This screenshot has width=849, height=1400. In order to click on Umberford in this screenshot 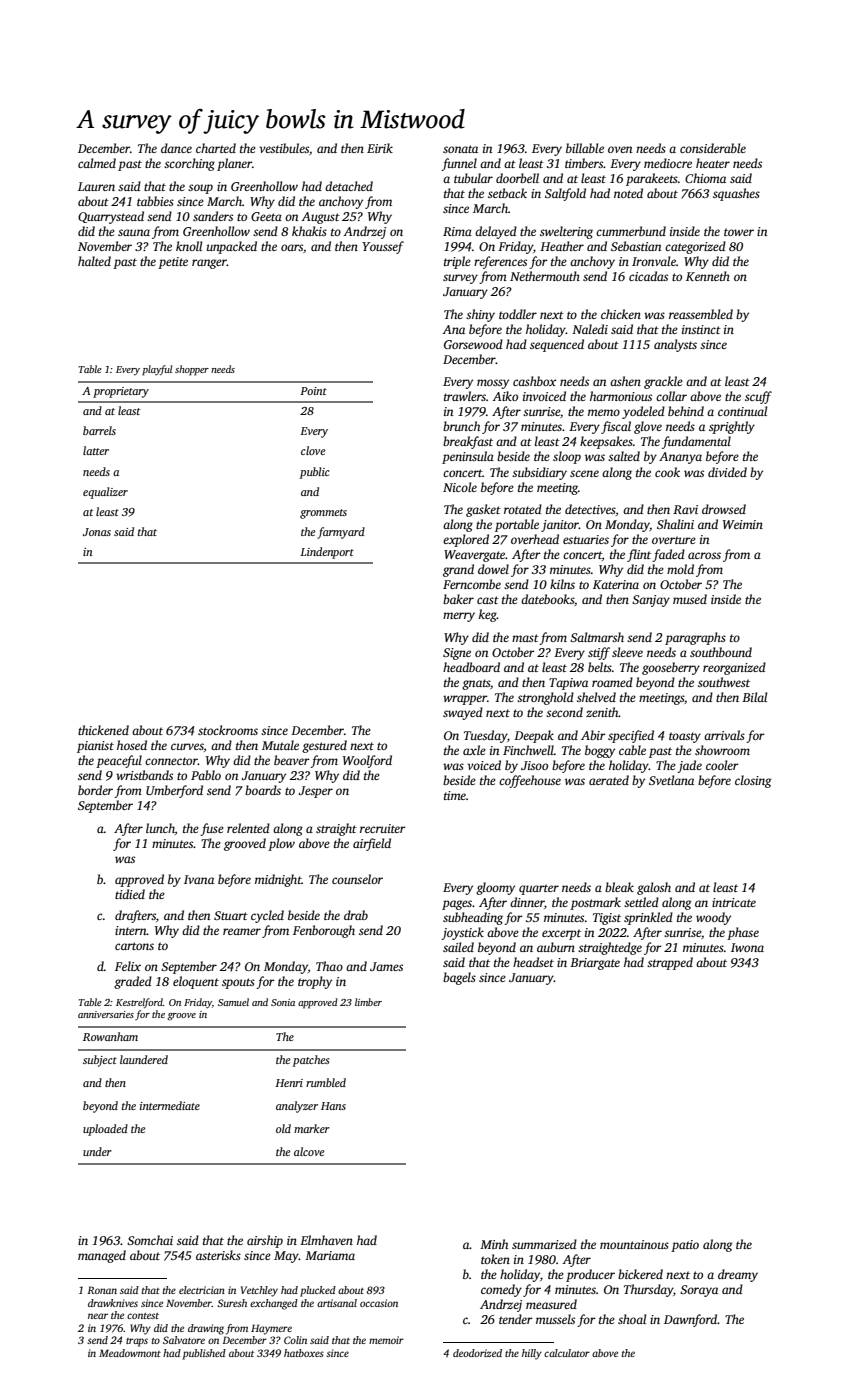, I will do `click(174, 791)`.
